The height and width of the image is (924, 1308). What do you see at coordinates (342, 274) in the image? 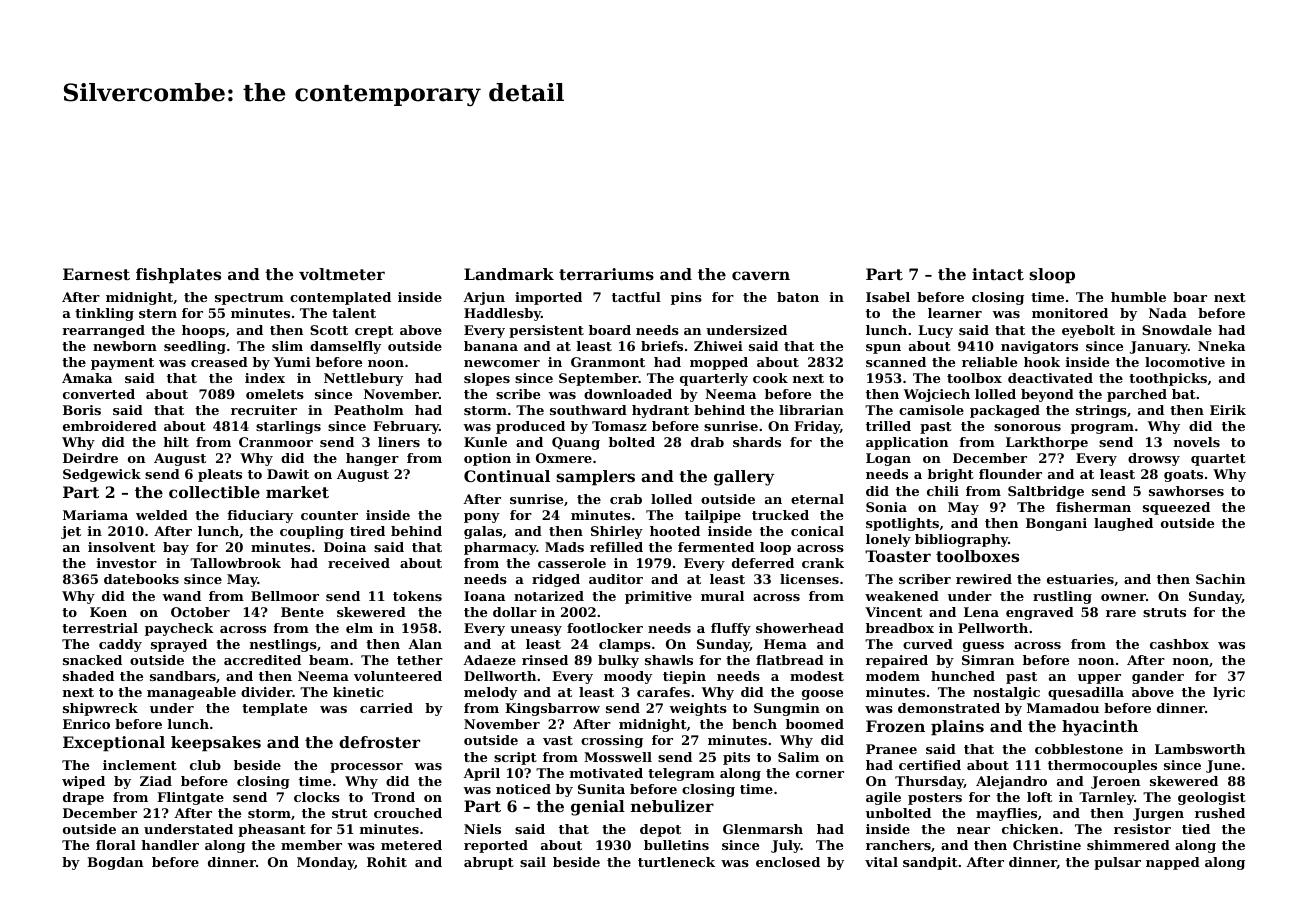
I see `voltmeter` at bounding box center [342, 274].
